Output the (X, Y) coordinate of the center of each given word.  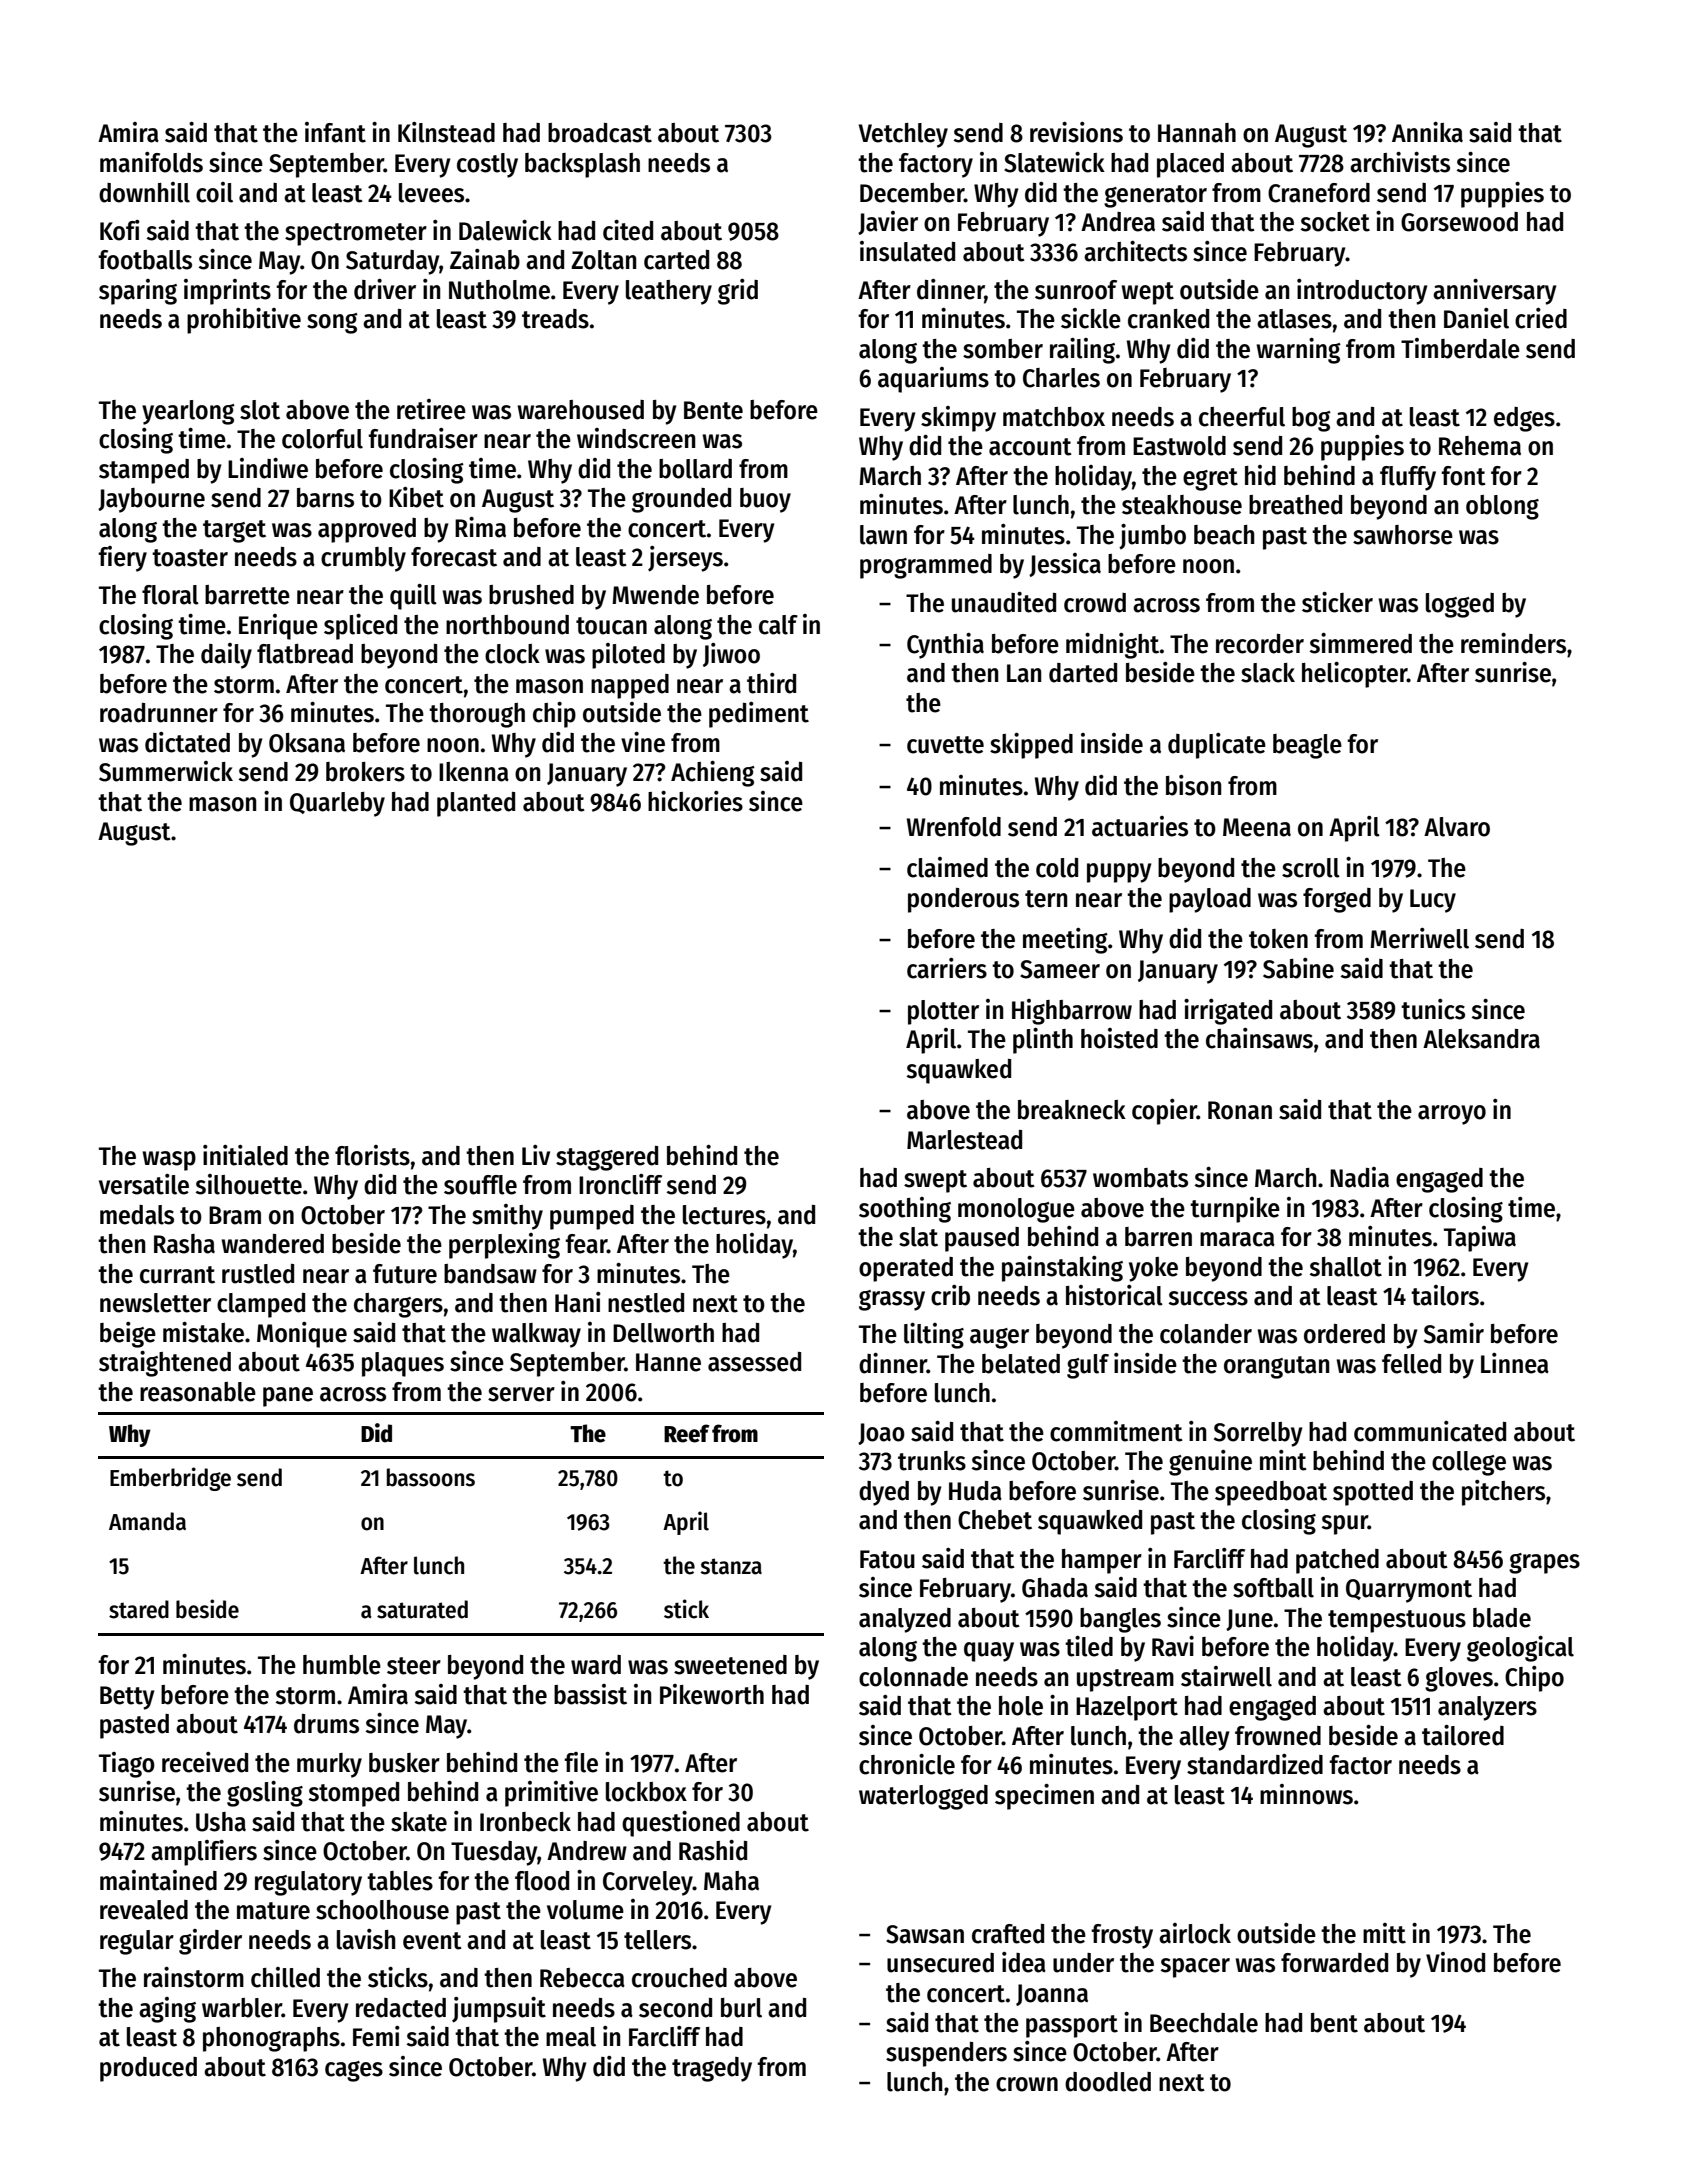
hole (1021, 1706)
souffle (480, 1185)
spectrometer (356, 234)
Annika (1427, 132)
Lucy (1433, 901)
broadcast (600, 133)
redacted (401, 2008)
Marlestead (964, 1140)
